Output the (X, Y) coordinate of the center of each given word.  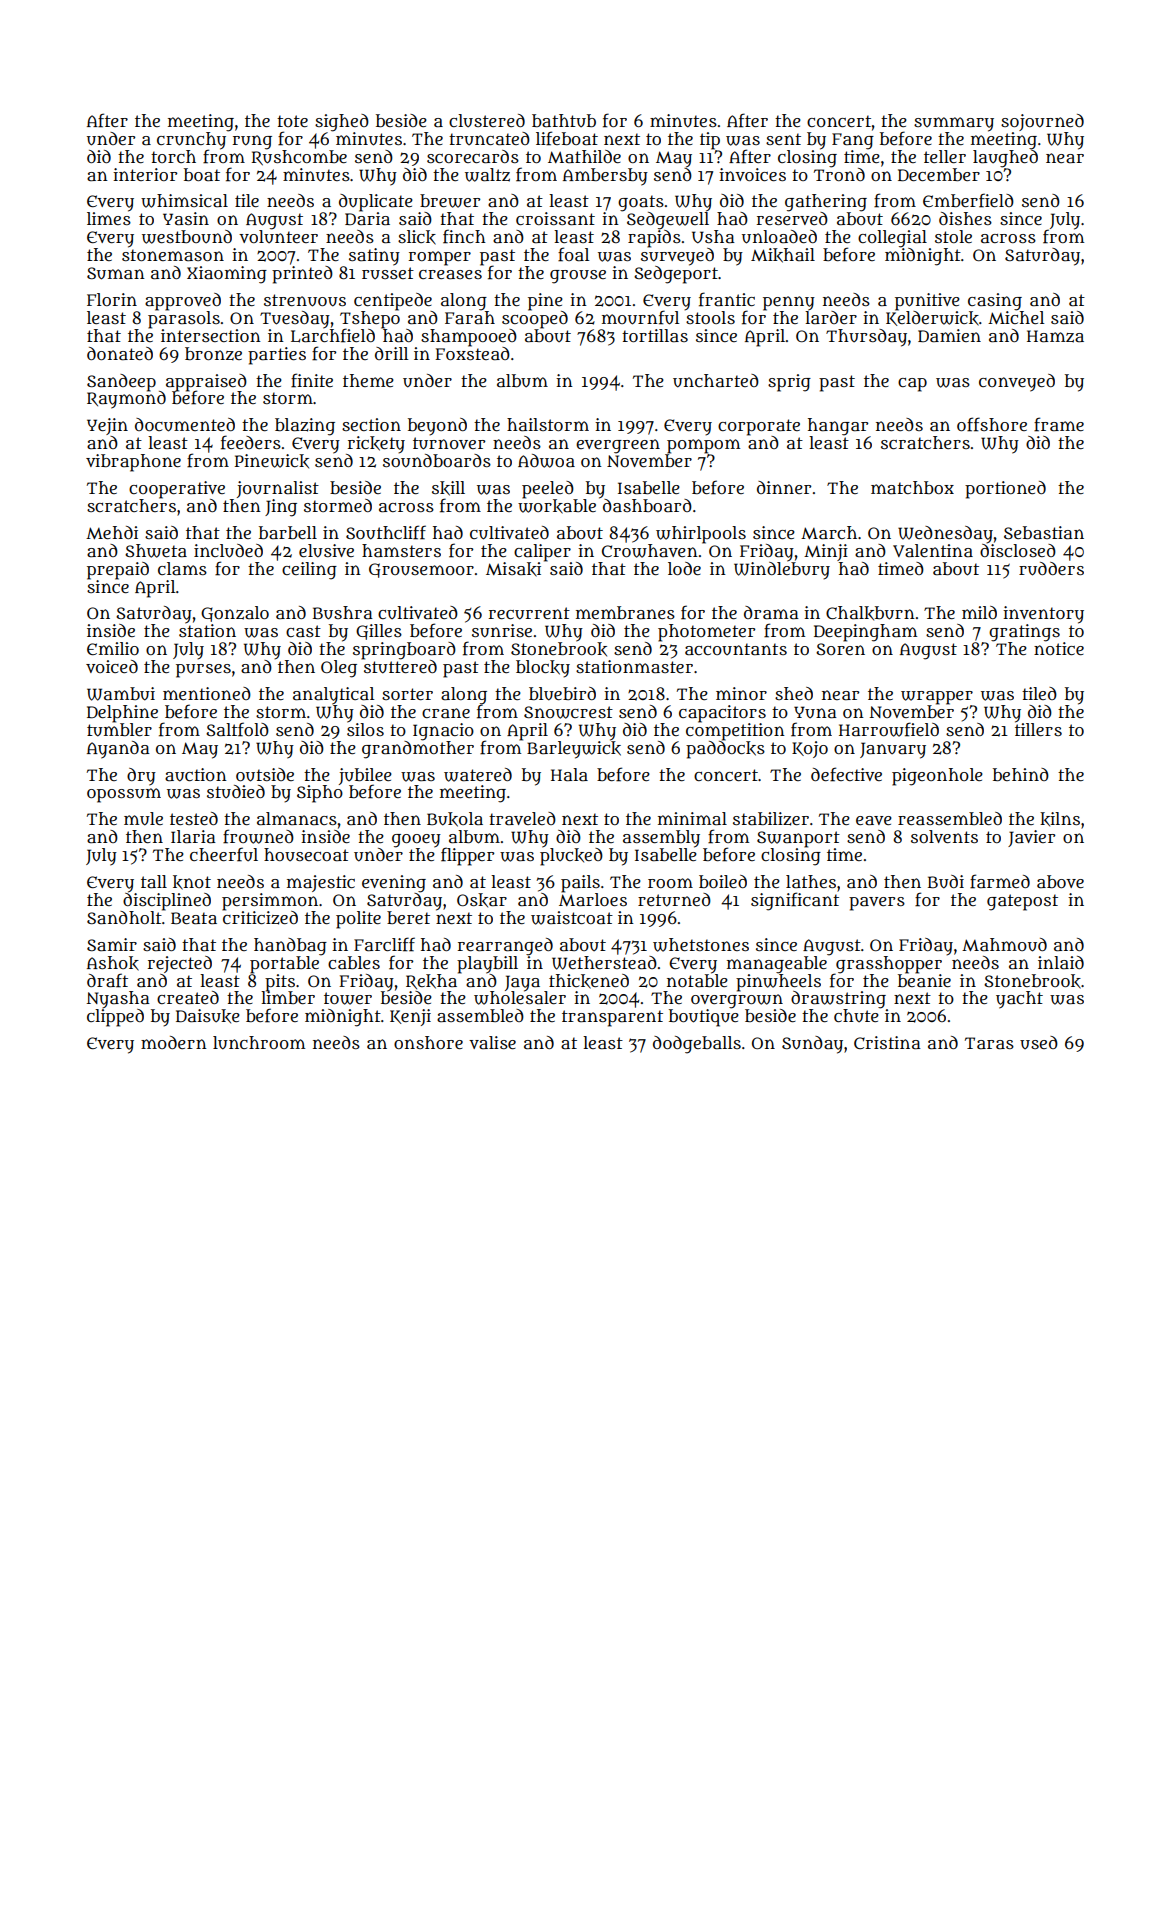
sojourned (1042, 122)
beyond (437, 427)
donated (120, 354)
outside (265, 775)
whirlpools (701, 534)
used (1039, 1042)
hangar (838, 427)
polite (358, 920)
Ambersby (605, 177)
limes (109, 218)
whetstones (701, 945)
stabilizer (771, 819)
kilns (1060, 819)
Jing (281, 508)
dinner (784, 487)
